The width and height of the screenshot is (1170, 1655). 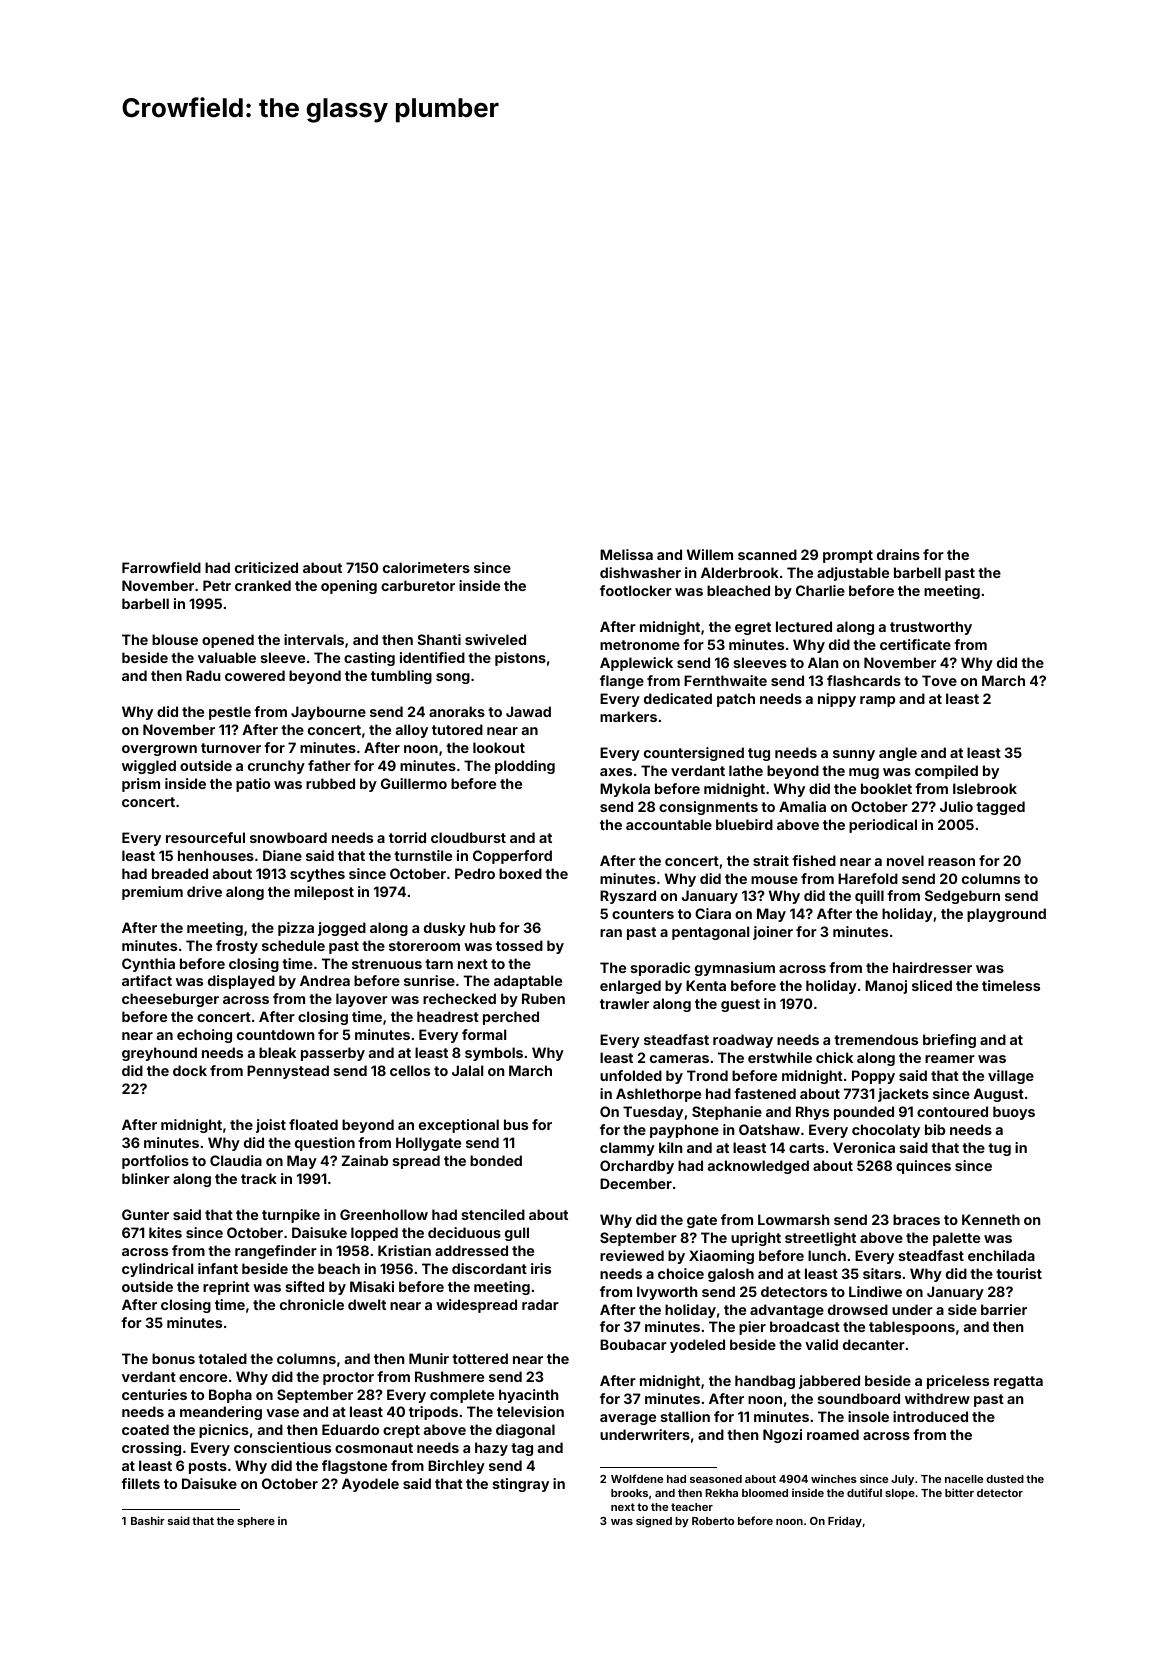 What do you see at coordinates (626, 554) in the screenshot?
I see `Melissa` at bounding box center [626, 554].
